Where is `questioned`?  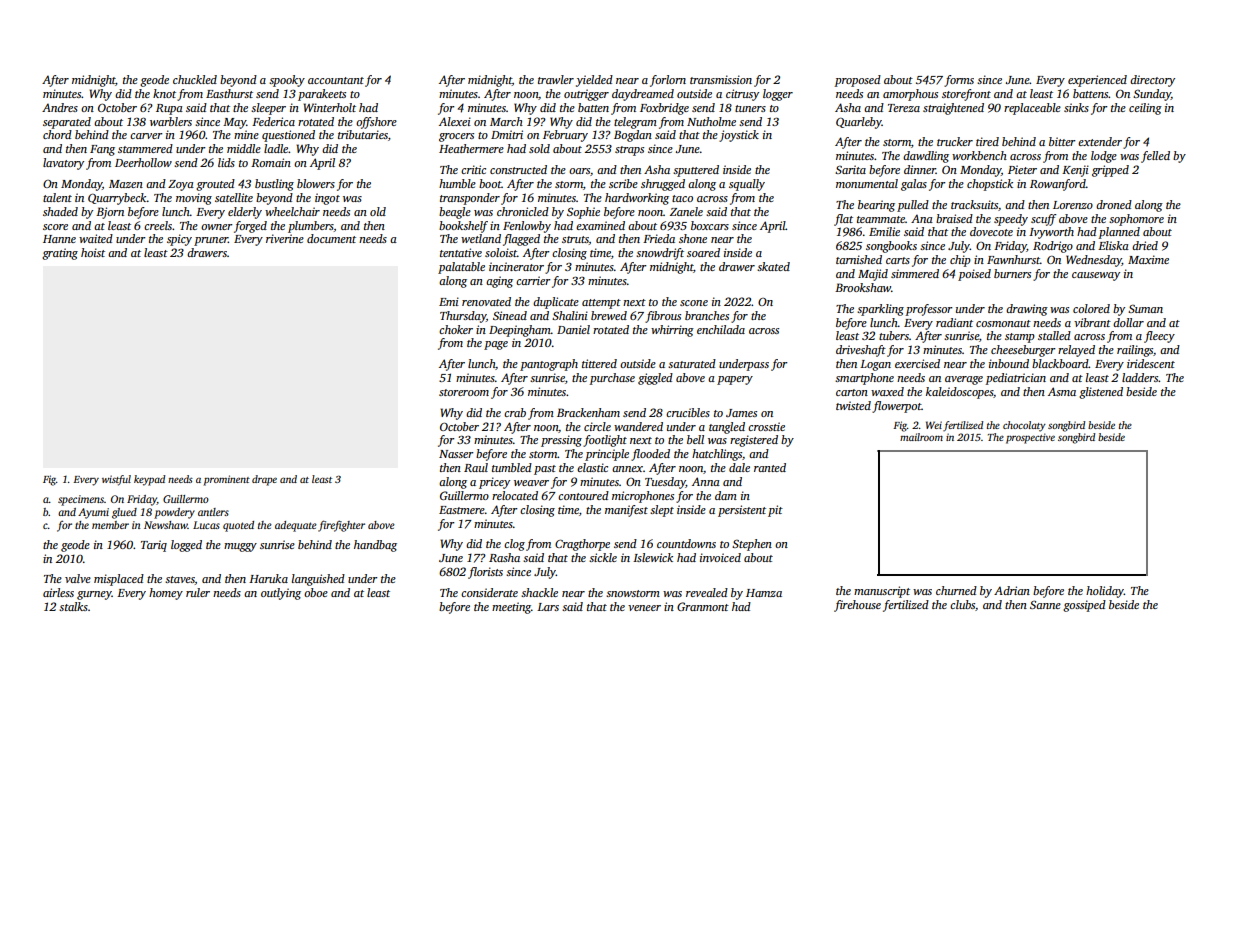
questioned is located at coordinates (288, 136).
